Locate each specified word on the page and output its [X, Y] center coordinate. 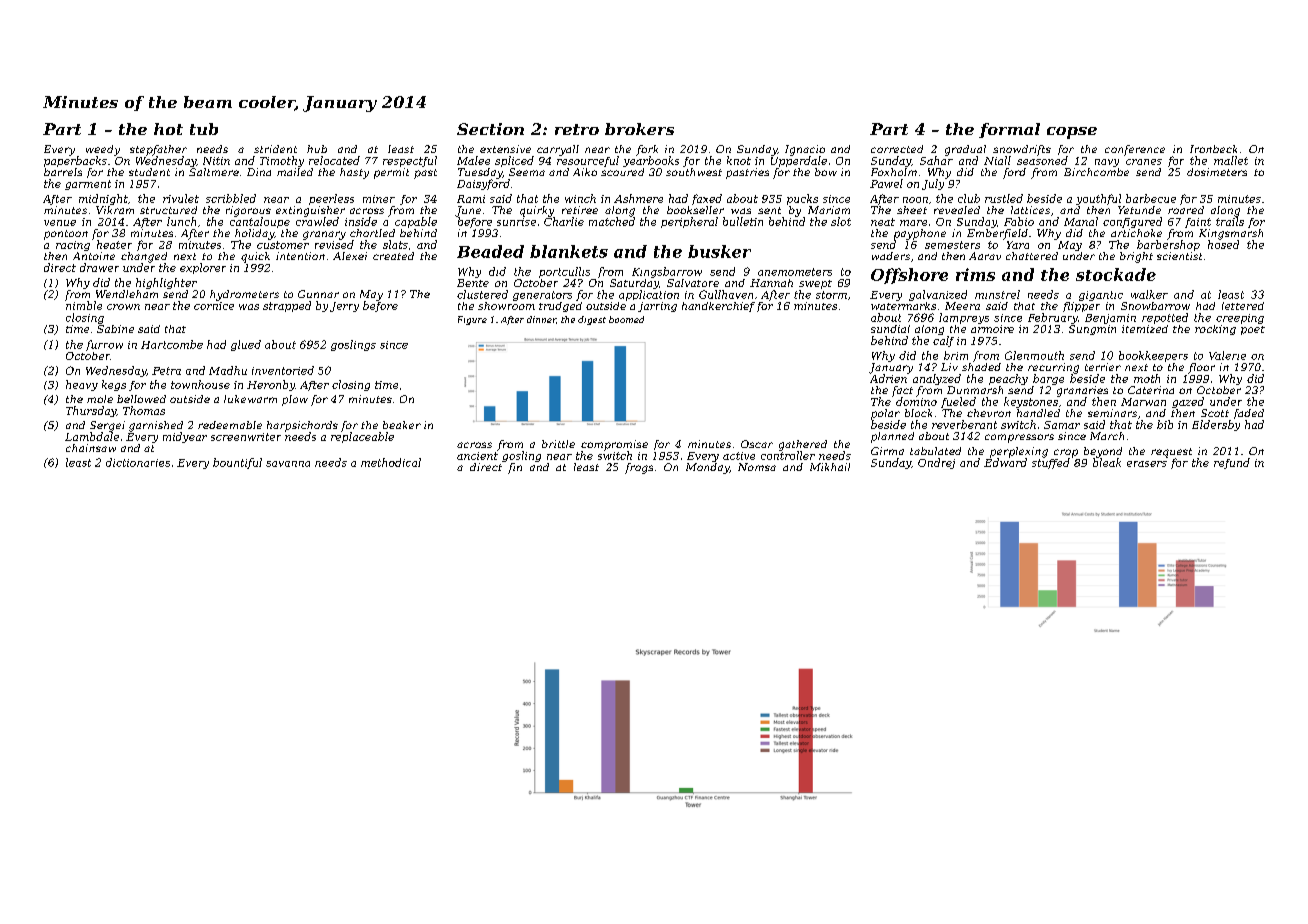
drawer [99, 267]
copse [1072, 133]
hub [317, 149]
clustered [482, 294]
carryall [558, 150]
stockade [1116, 274]
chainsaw [91, 448]
